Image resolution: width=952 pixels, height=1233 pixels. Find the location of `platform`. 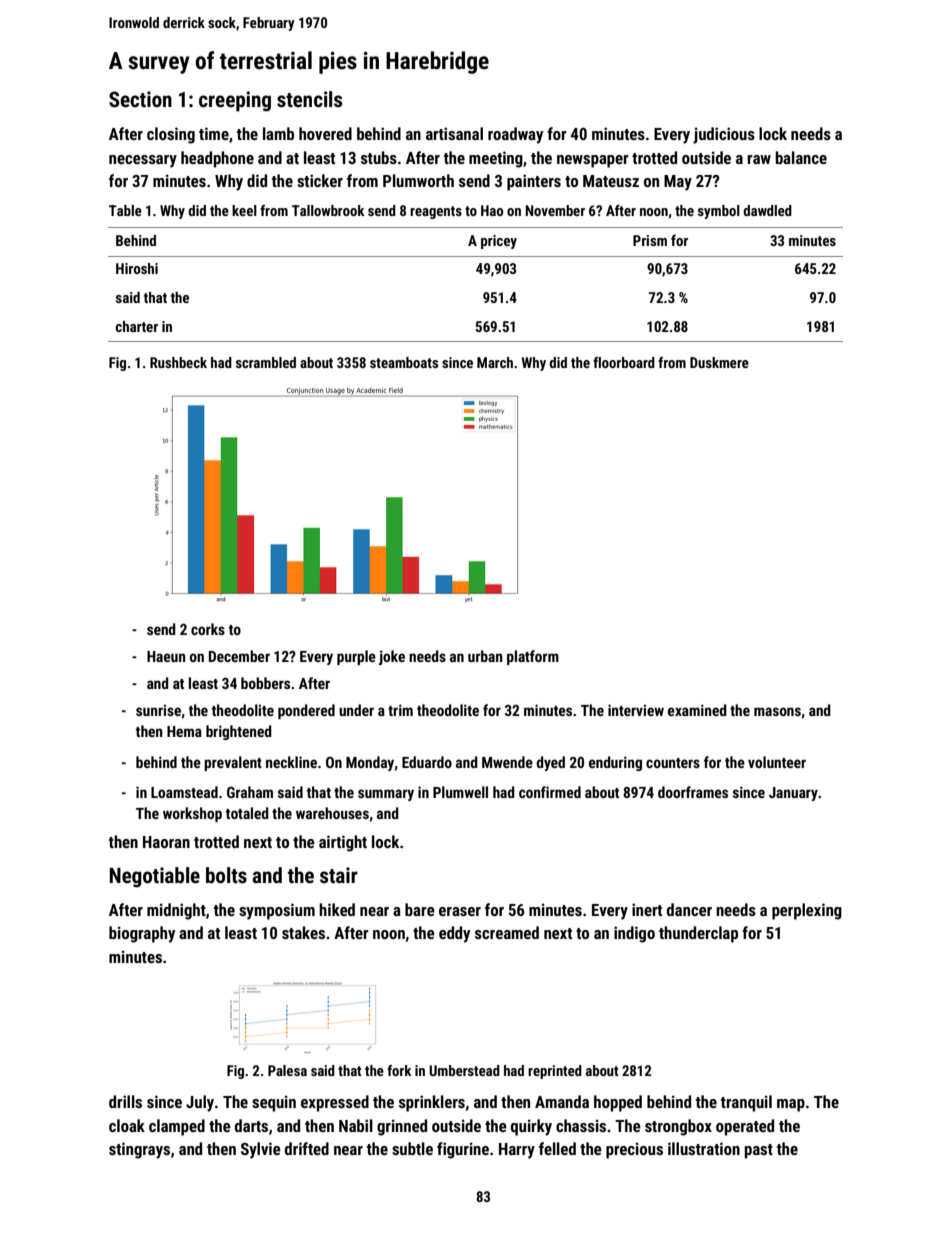

platform is located at coordinates (533, 657).
